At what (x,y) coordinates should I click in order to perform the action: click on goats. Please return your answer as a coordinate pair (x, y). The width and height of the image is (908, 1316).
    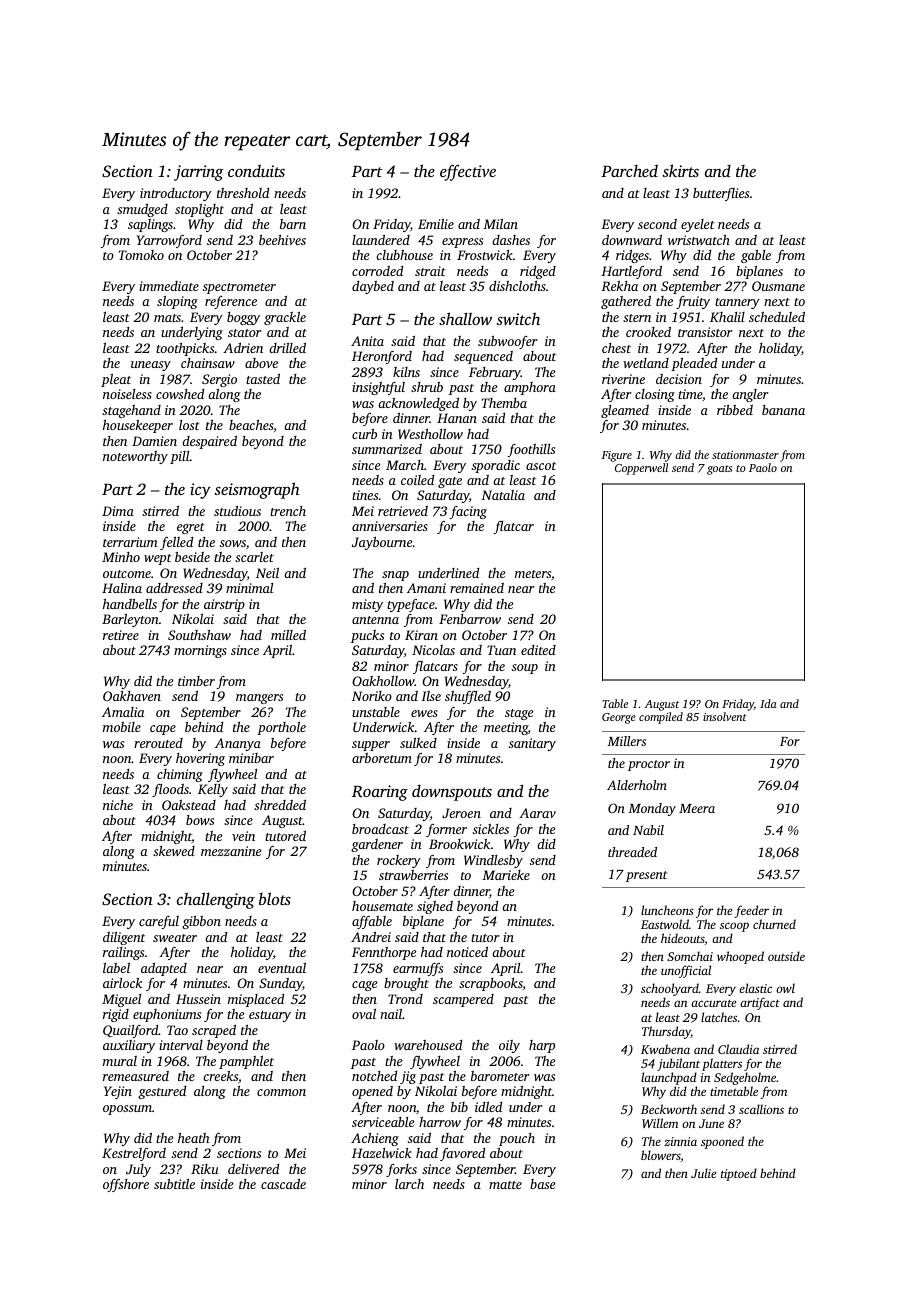
    Looking at the image, I should click on (719, 470).
